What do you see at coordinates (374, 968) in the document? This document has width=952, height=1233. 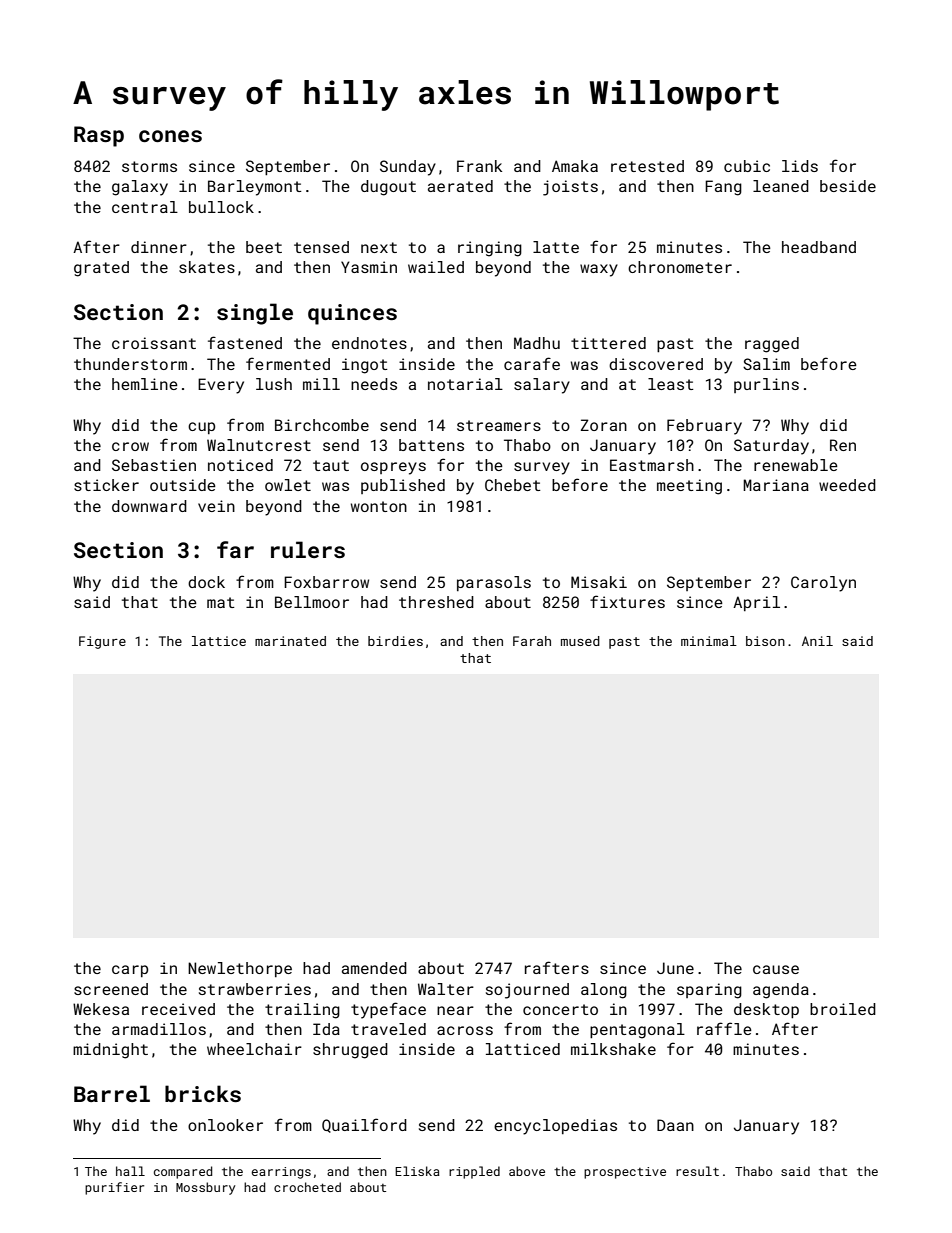 I see `amended` at bounding box center [374, 968].
